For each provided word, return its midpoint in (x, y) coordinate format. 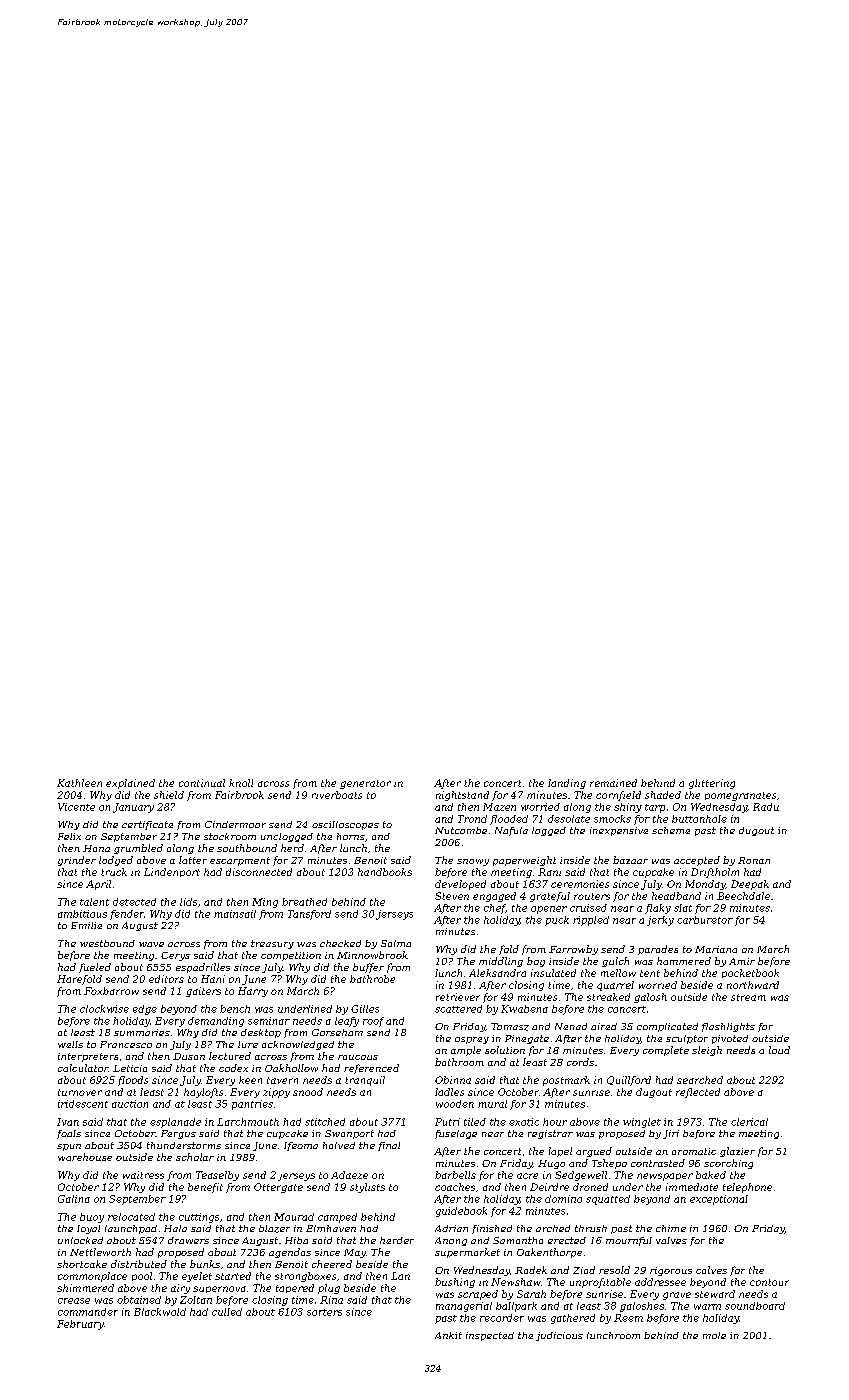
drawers (188, 1240)
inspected (490, 1336)
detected (134, 902)
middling (501, 962)
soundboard (755, 1306)
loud (779, 1050)
